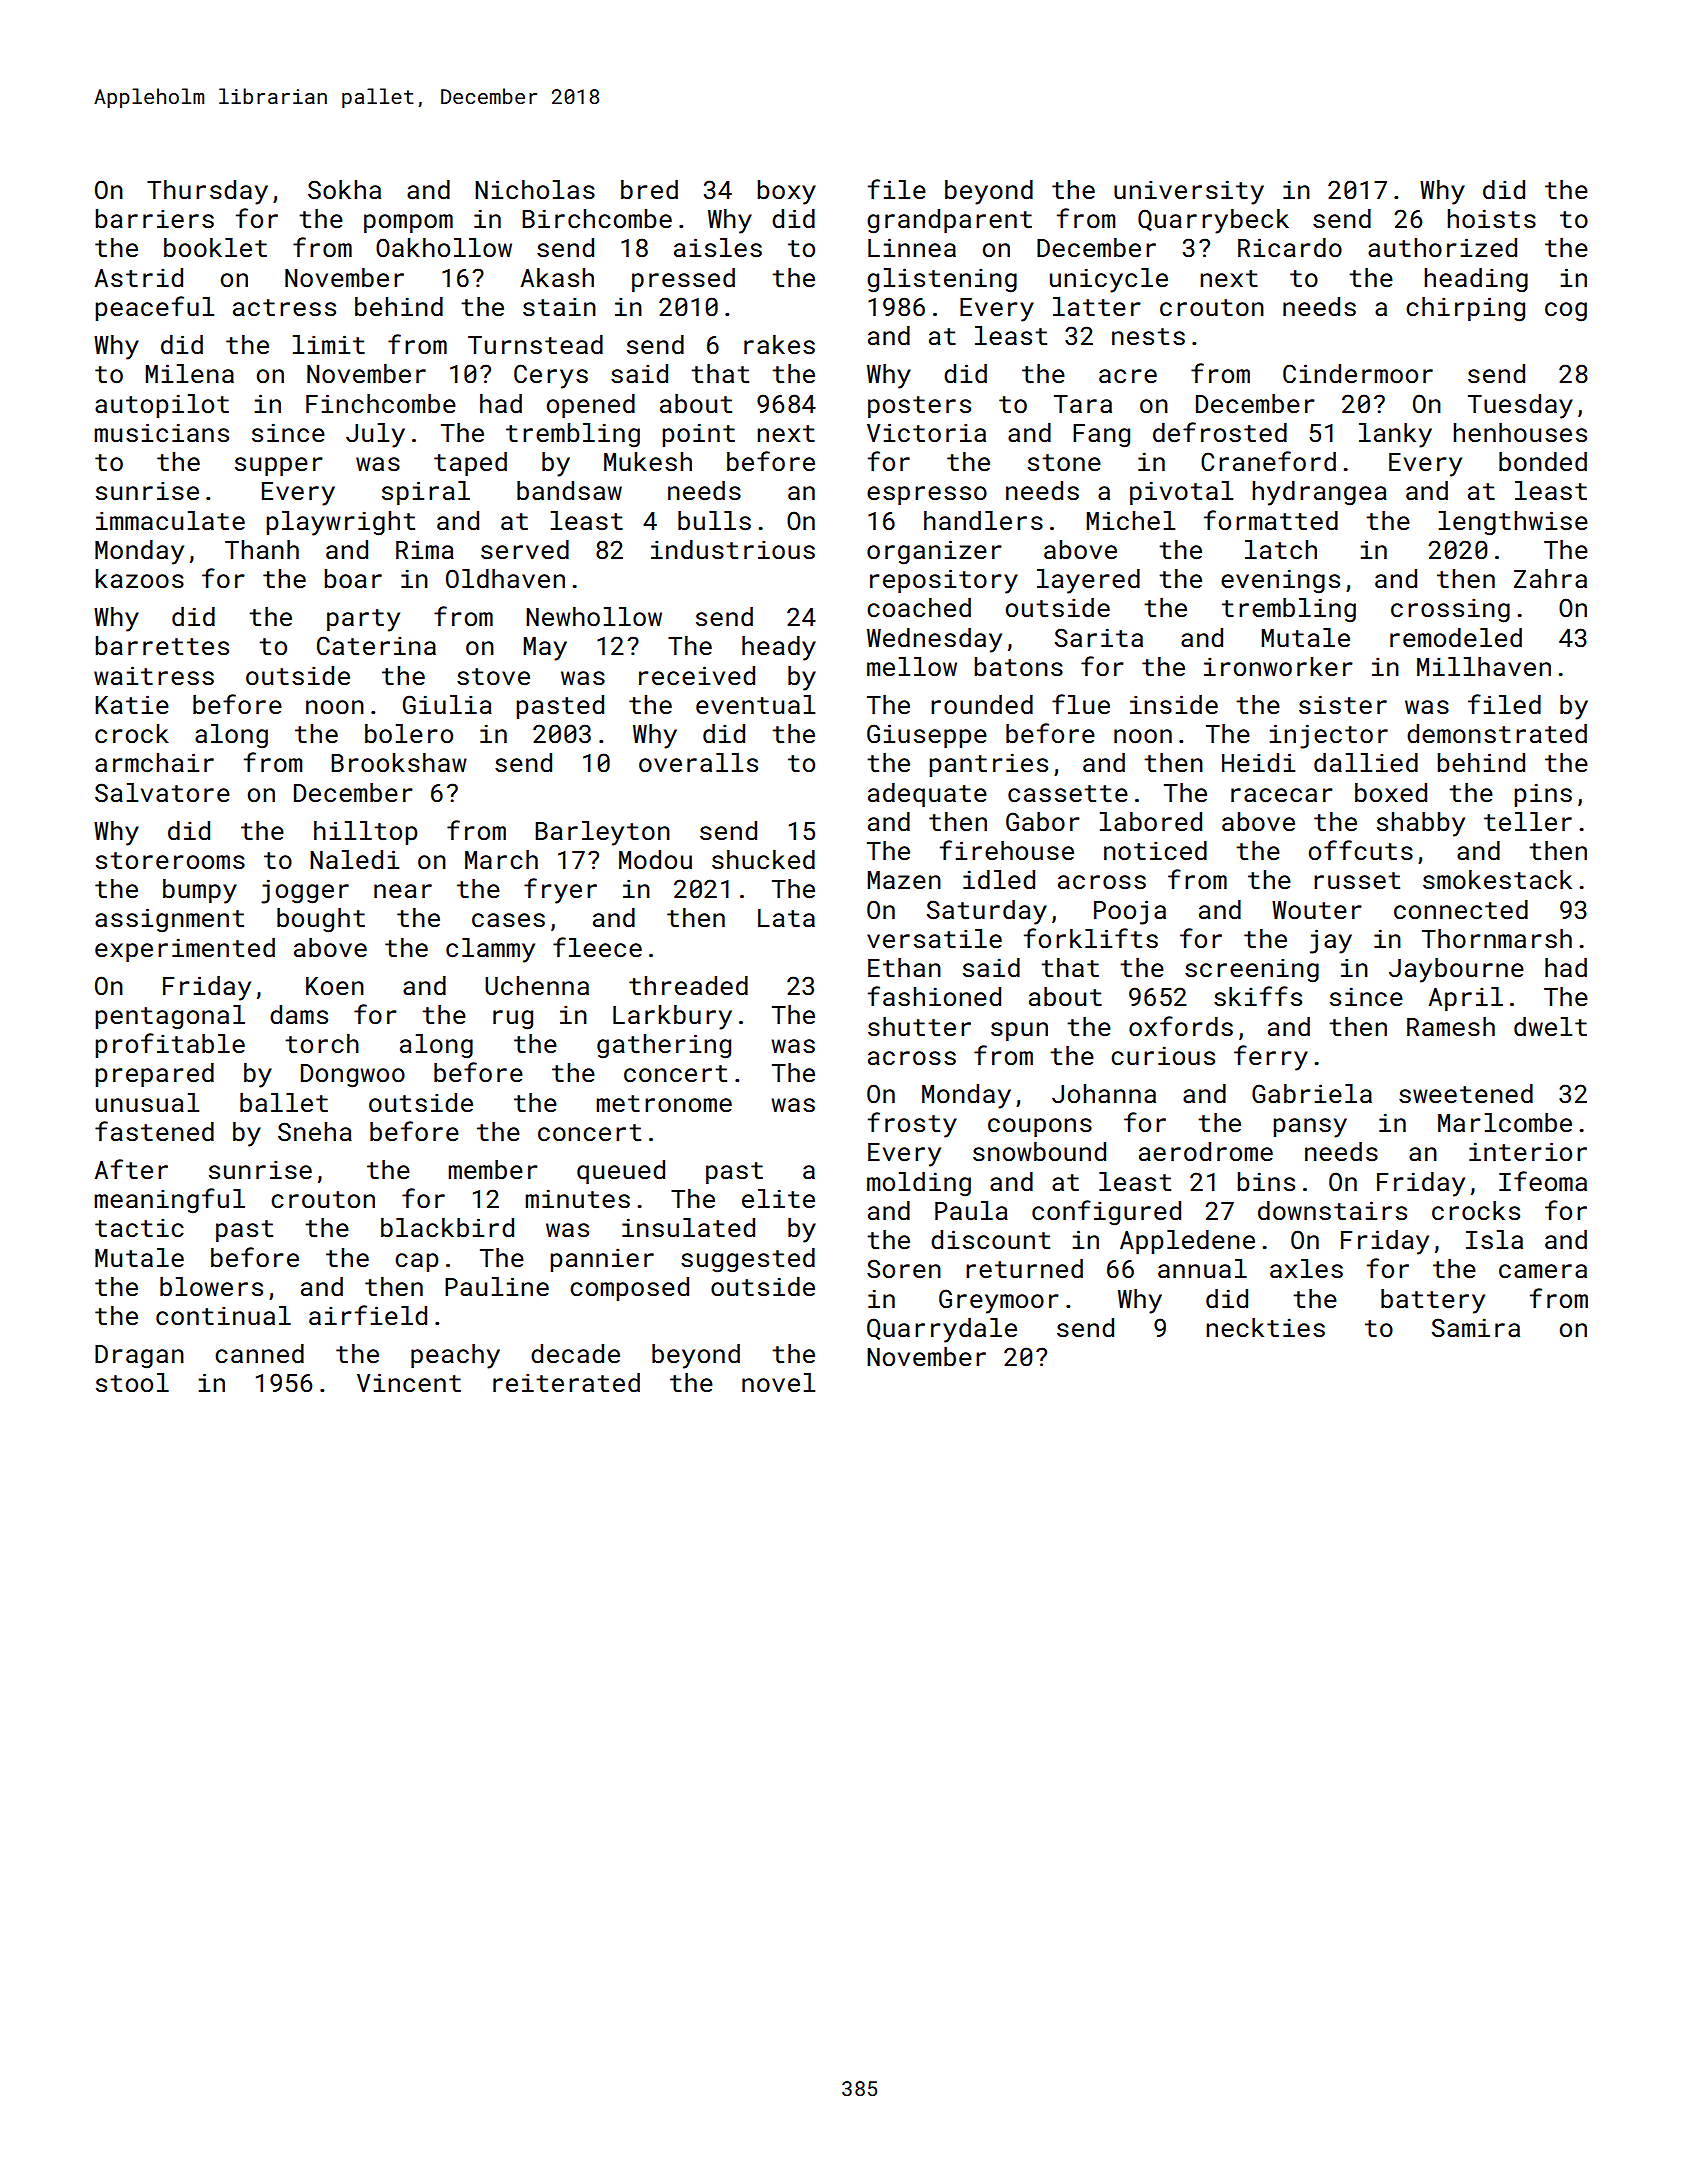 This page has width=1683, height=2178. Describe the element at coordinates (170, 1045) in the page. I see `profitable` at that location.
